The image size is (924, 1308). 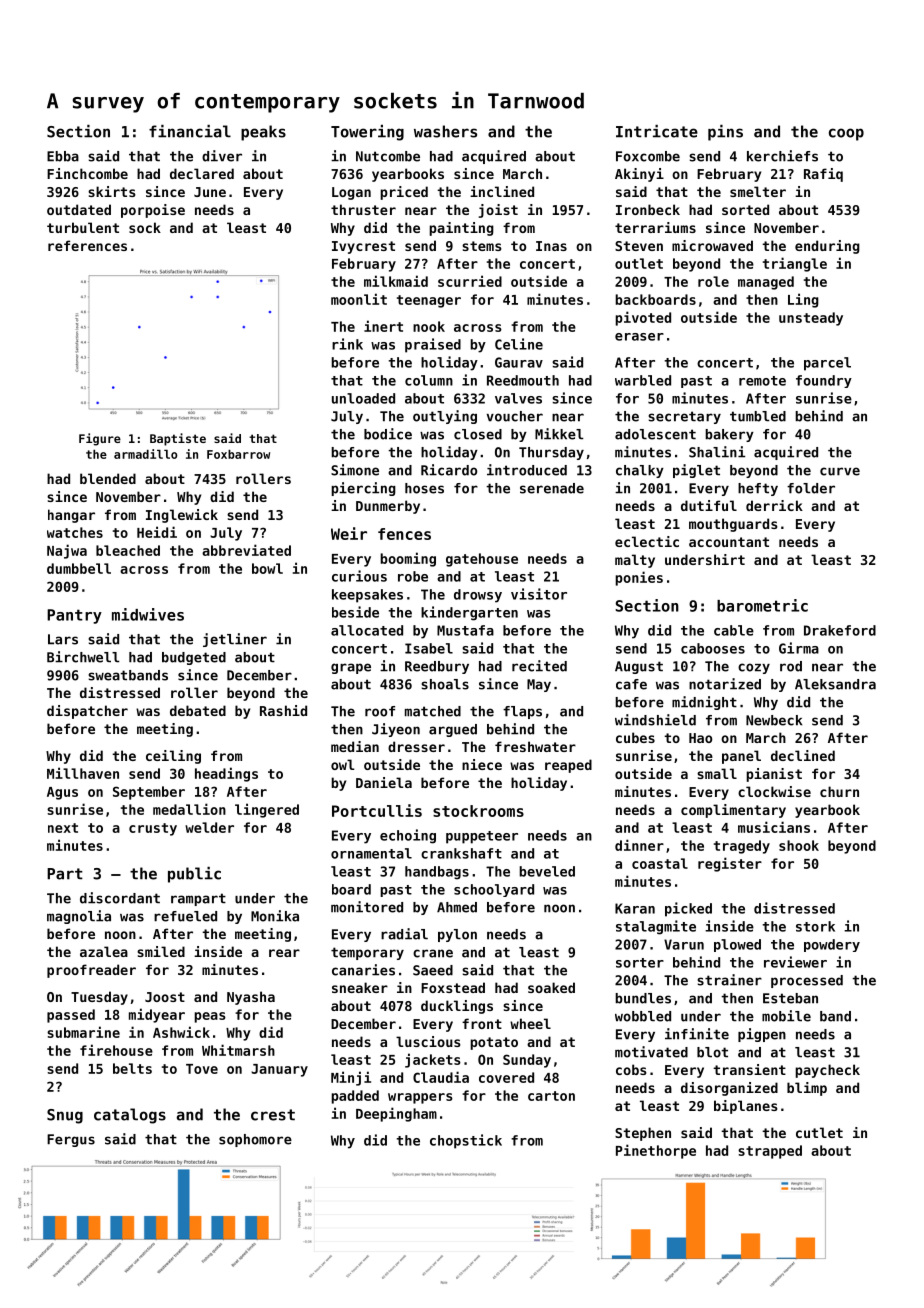 What do you see at coordinates (466, 1141) in the image?
I see `chopstick` at bounding box center [466, 1141].
